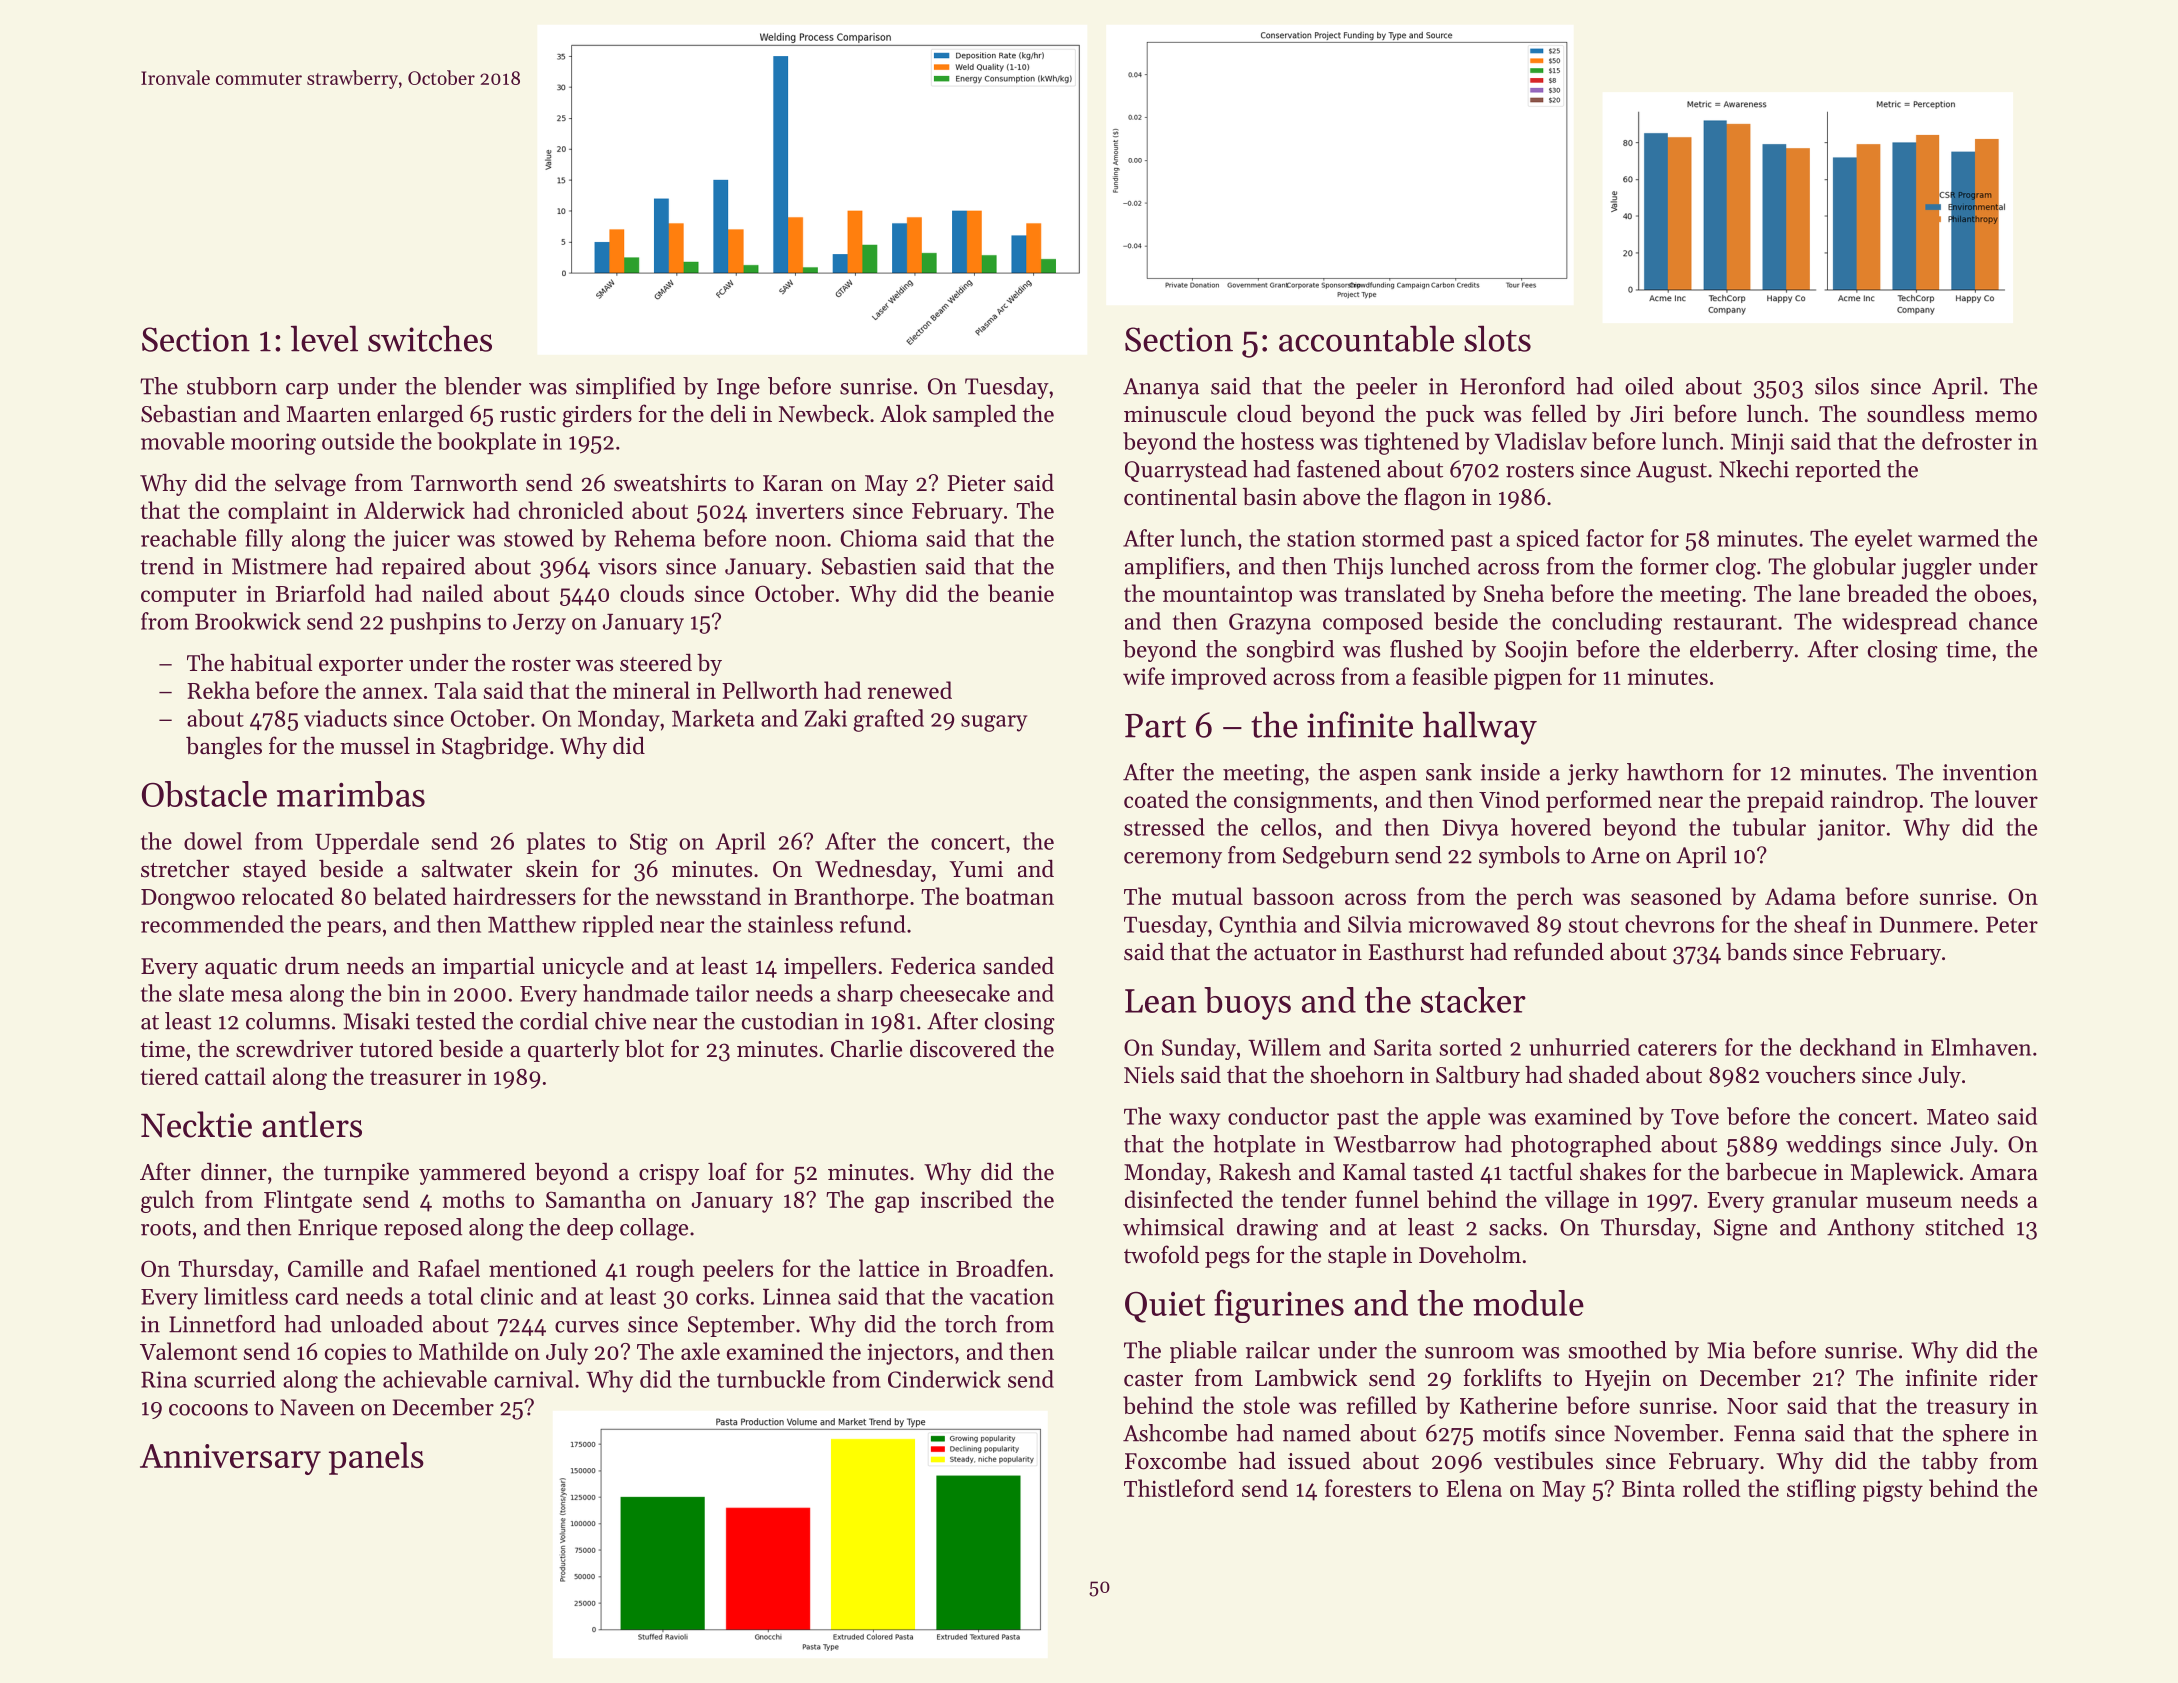  I want to click on Briarfold, so click(320, 593).
